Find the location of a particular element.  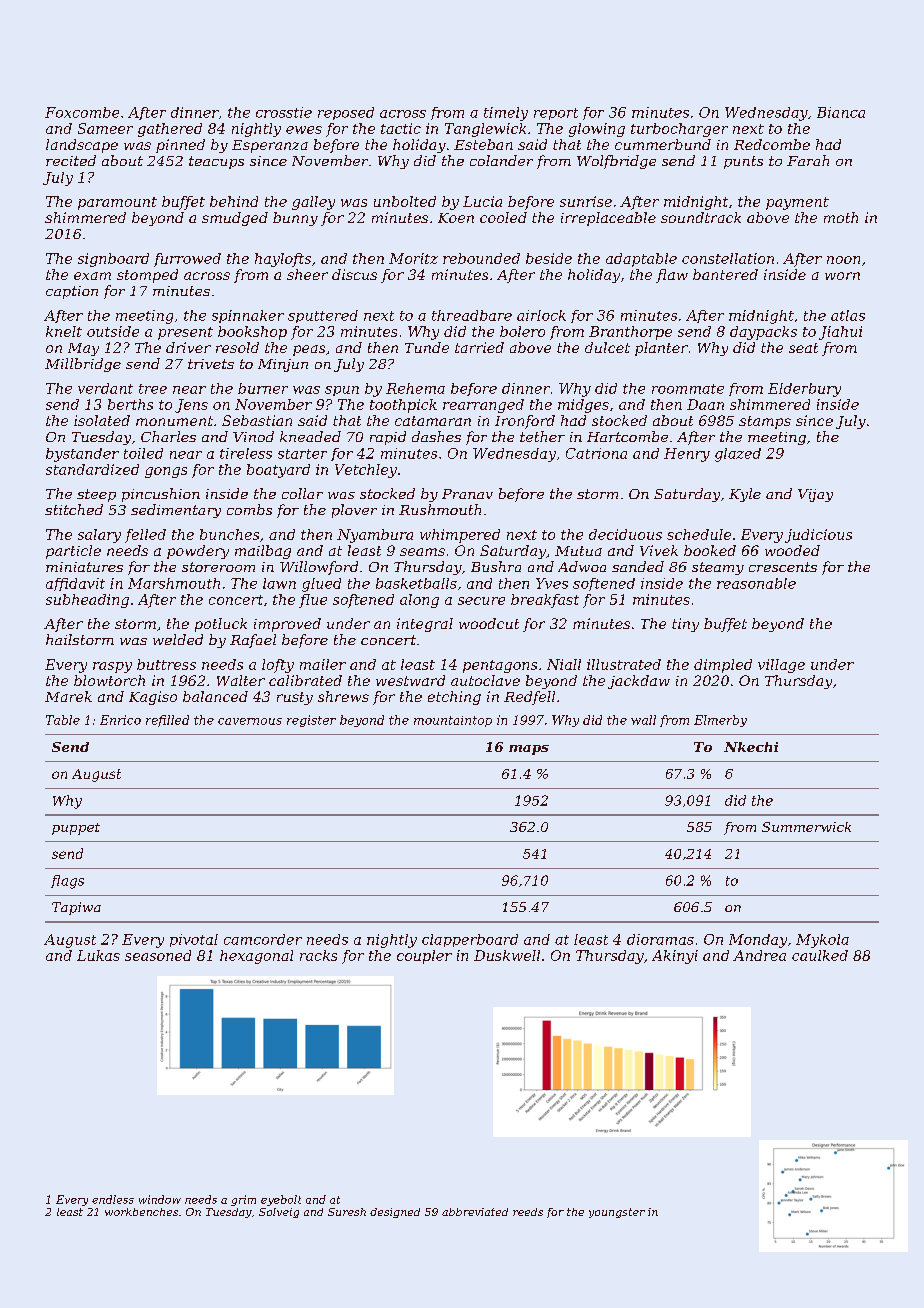

pivotal is located at coordinates (194, 940).
